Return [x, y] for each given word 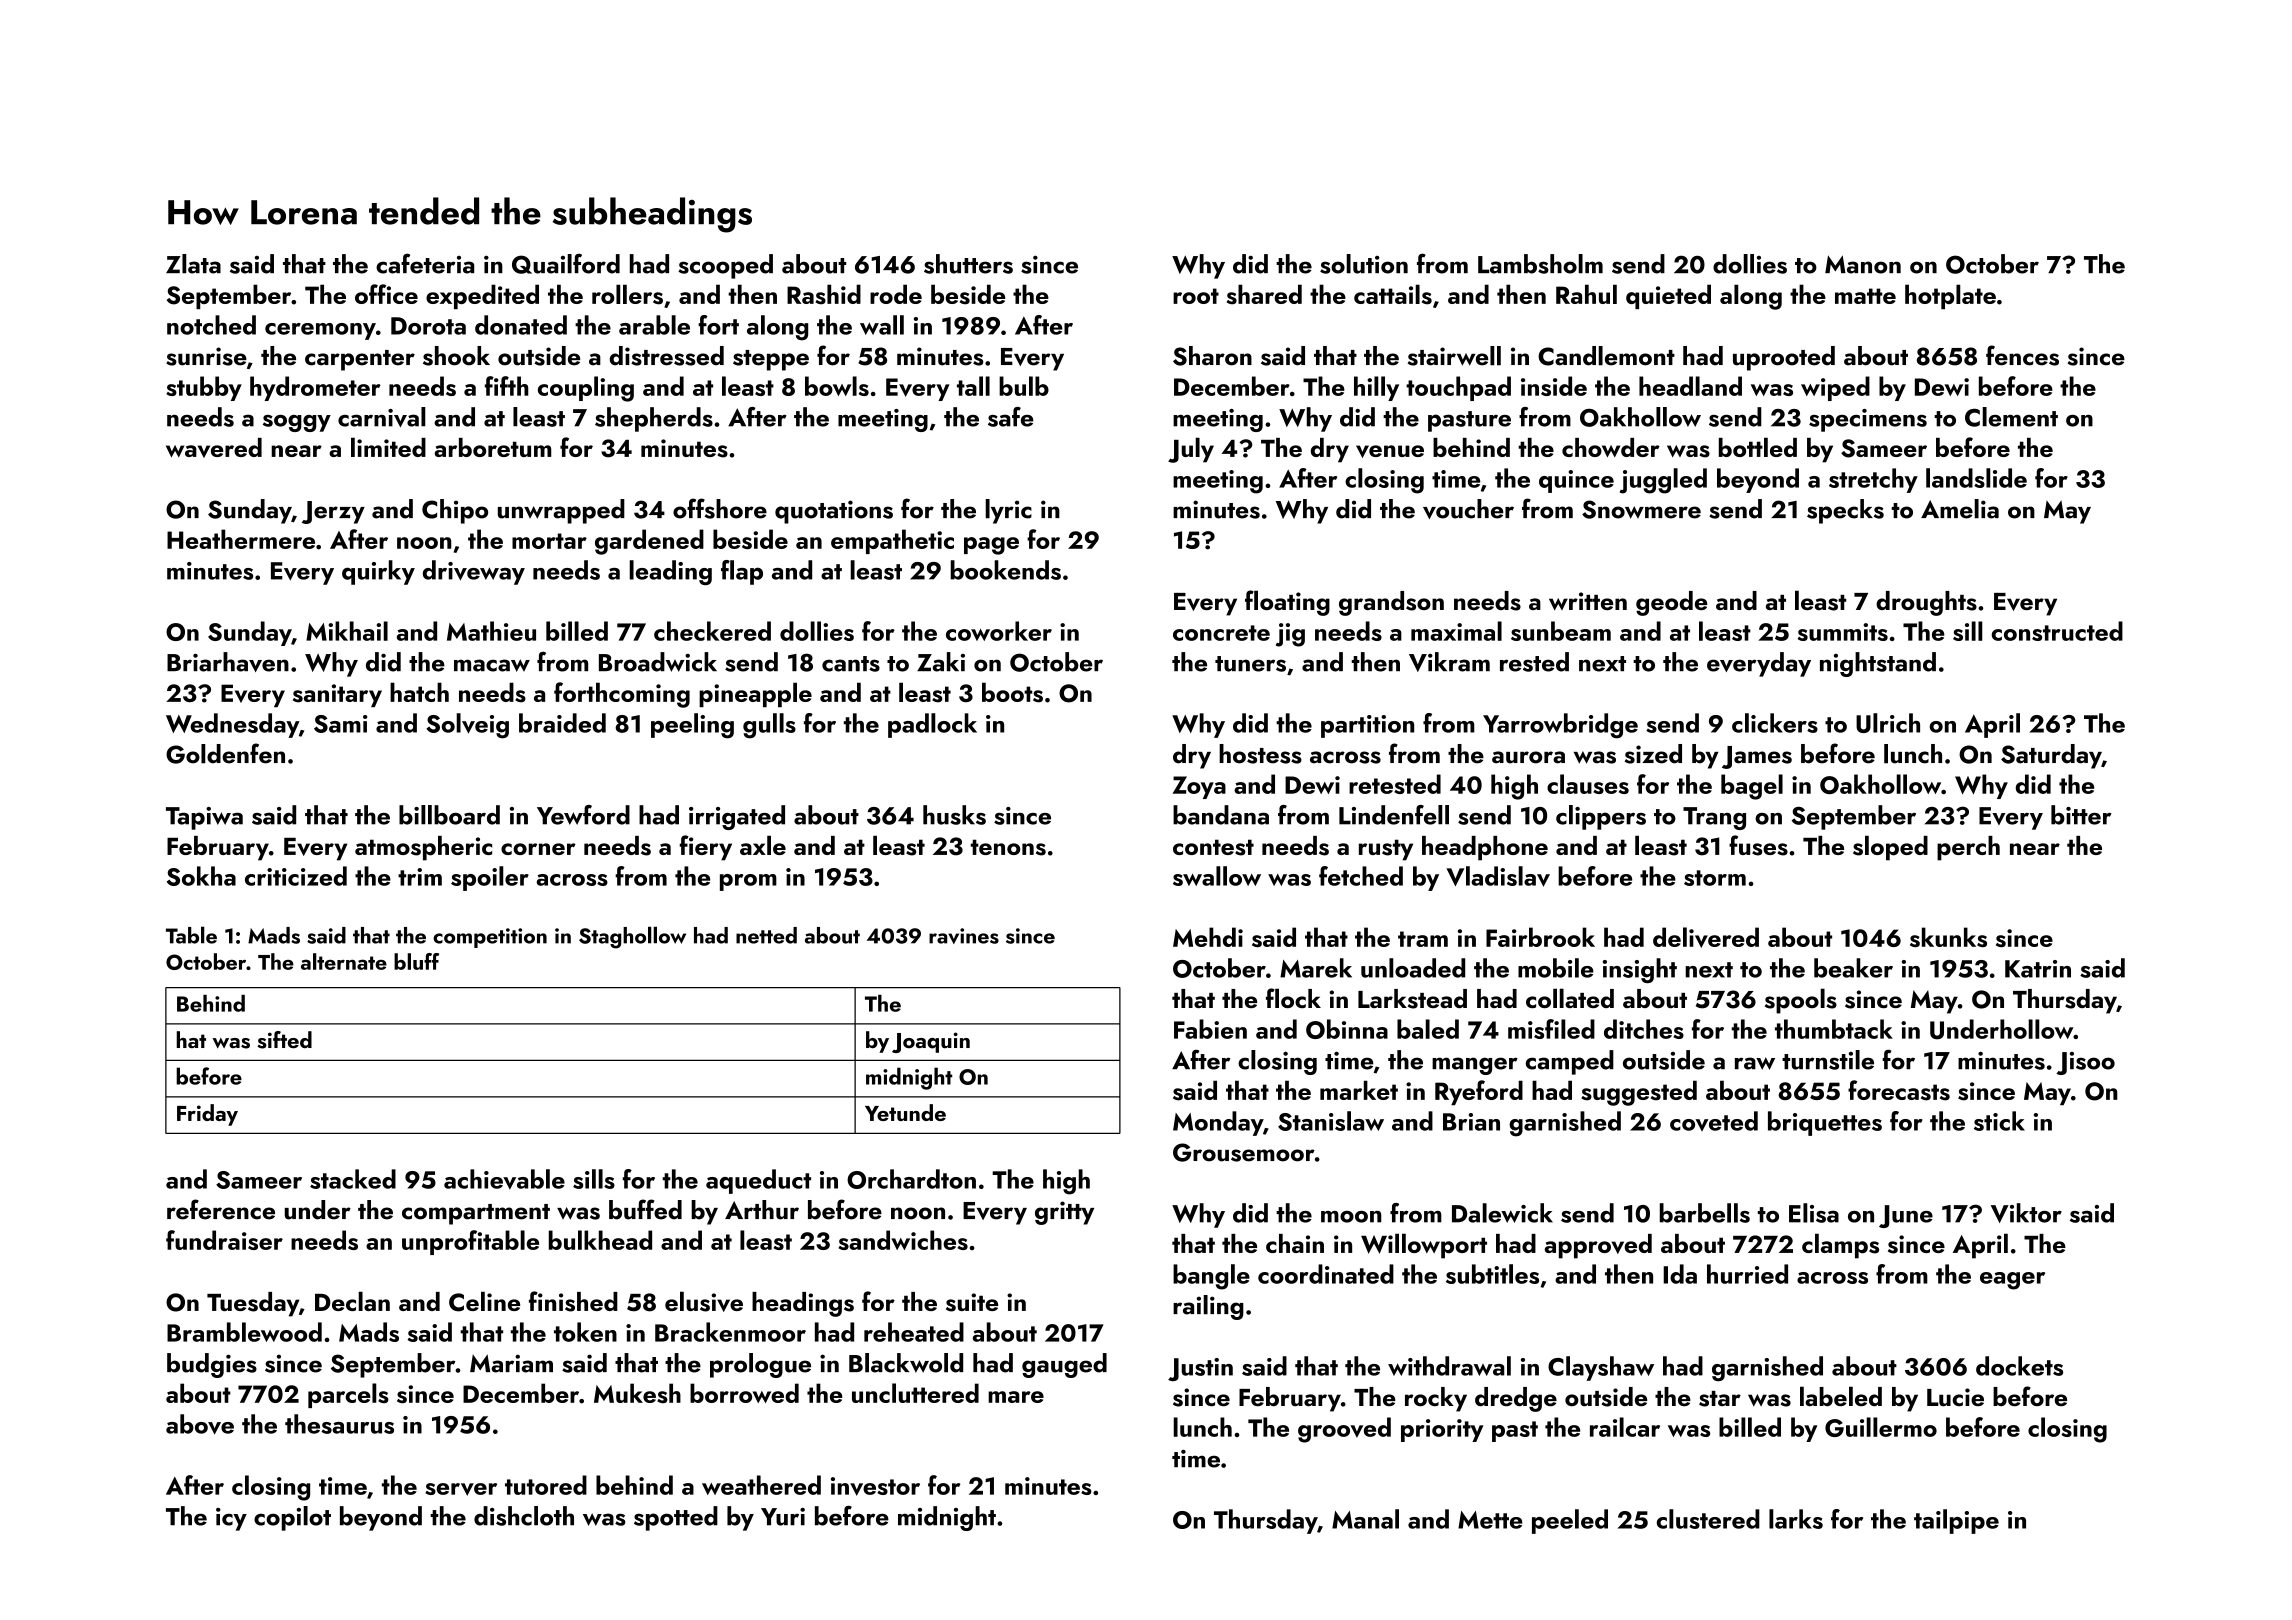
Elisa [1814, 1213]
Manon [1863, 264]
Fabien [1210, 1029]
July [1191, 450]
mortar [549, 541]
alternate [344, 961]
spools [1801, 1001]
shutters [968, 264]
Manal [1365, 1519]
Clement [2011, 417]
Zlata [193, 264]
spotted [676, 1518]
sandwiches [903, 1240]
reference [221, 1209]
